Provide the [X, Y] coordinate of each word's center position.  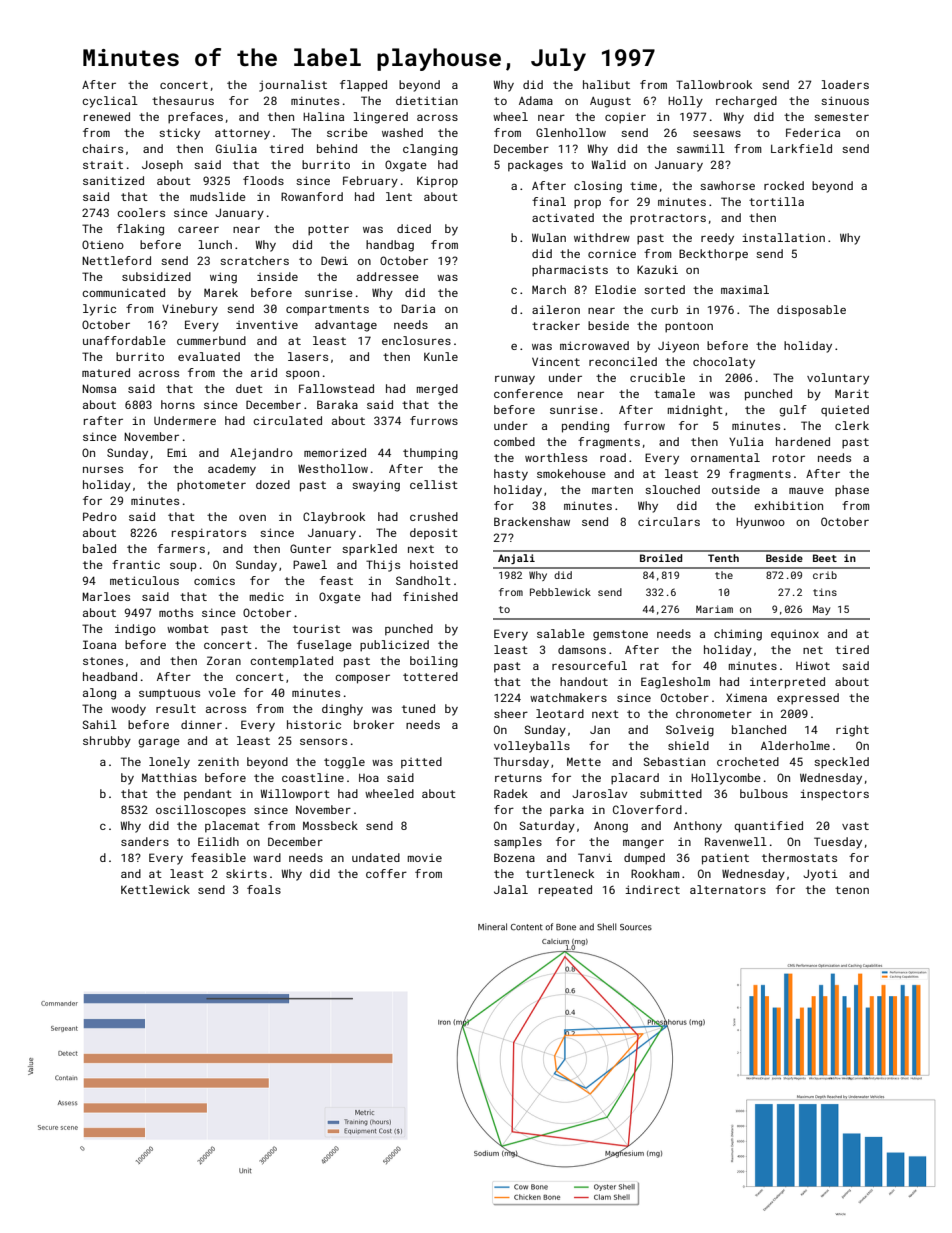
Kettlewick [155, 889]
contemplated [291, 662]
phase [852, 491]
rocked [784, 185]
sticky [179, 134]
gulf [793, 411]
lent [399, 196]
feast [336, 580]
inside [277, 276]
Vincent [556, 361]
